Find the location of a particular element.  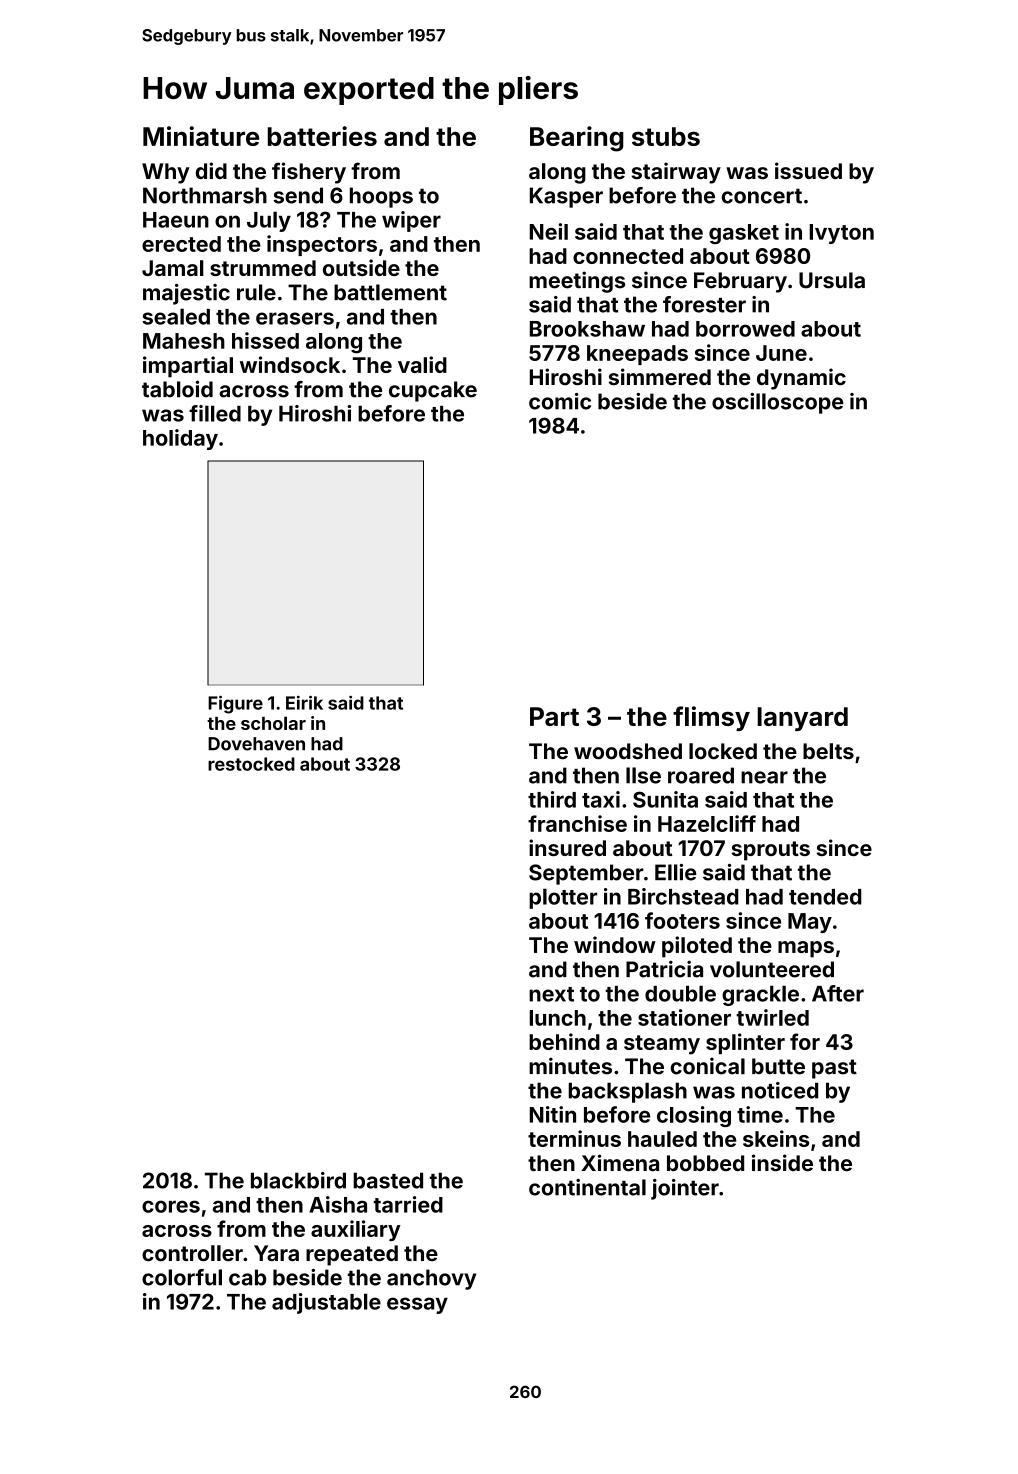

gasket is located at coordinates (744, 234).
